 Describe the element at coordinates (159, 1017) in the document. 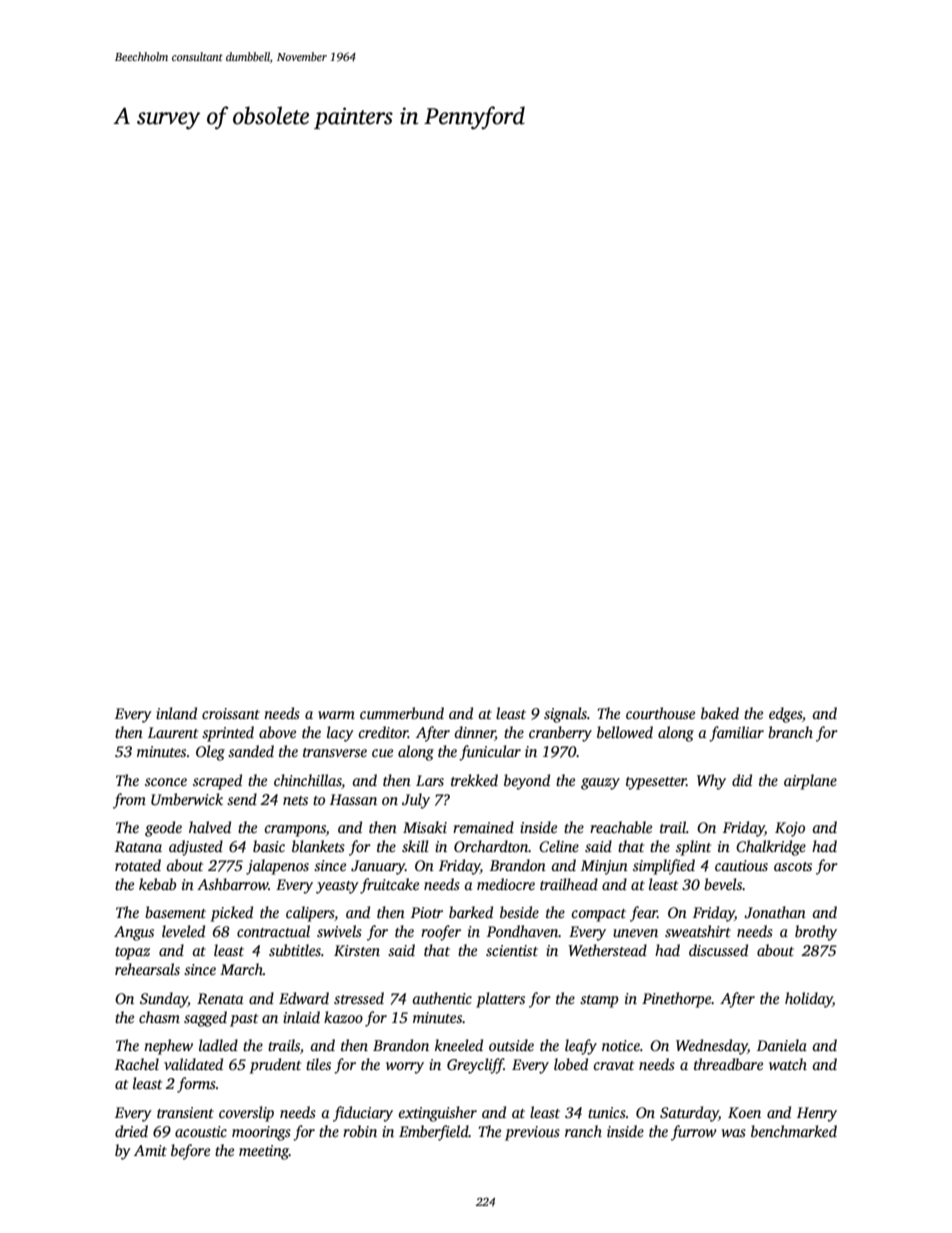

I see `chasm` at that location.
